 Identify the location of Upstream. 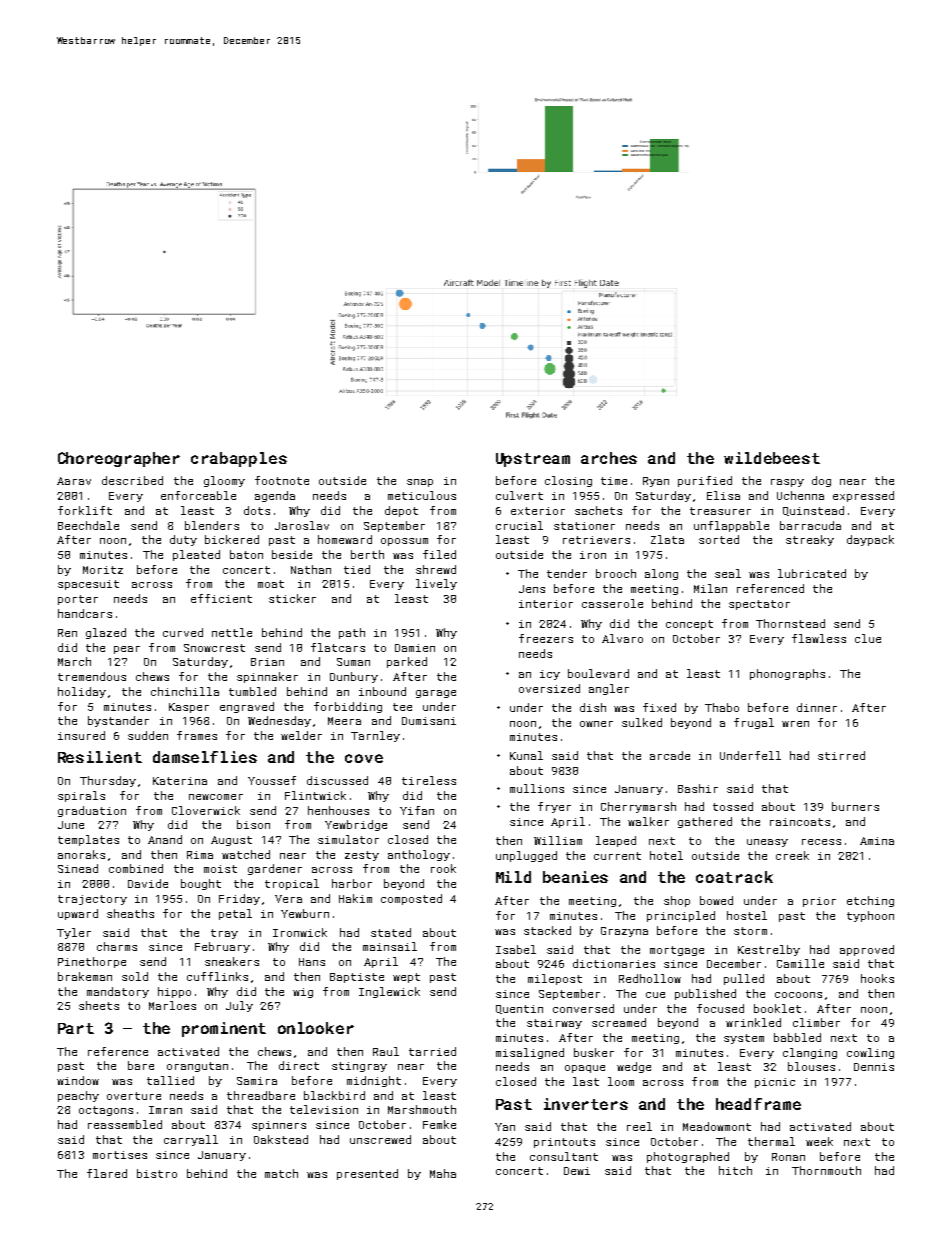
(533, 460).
